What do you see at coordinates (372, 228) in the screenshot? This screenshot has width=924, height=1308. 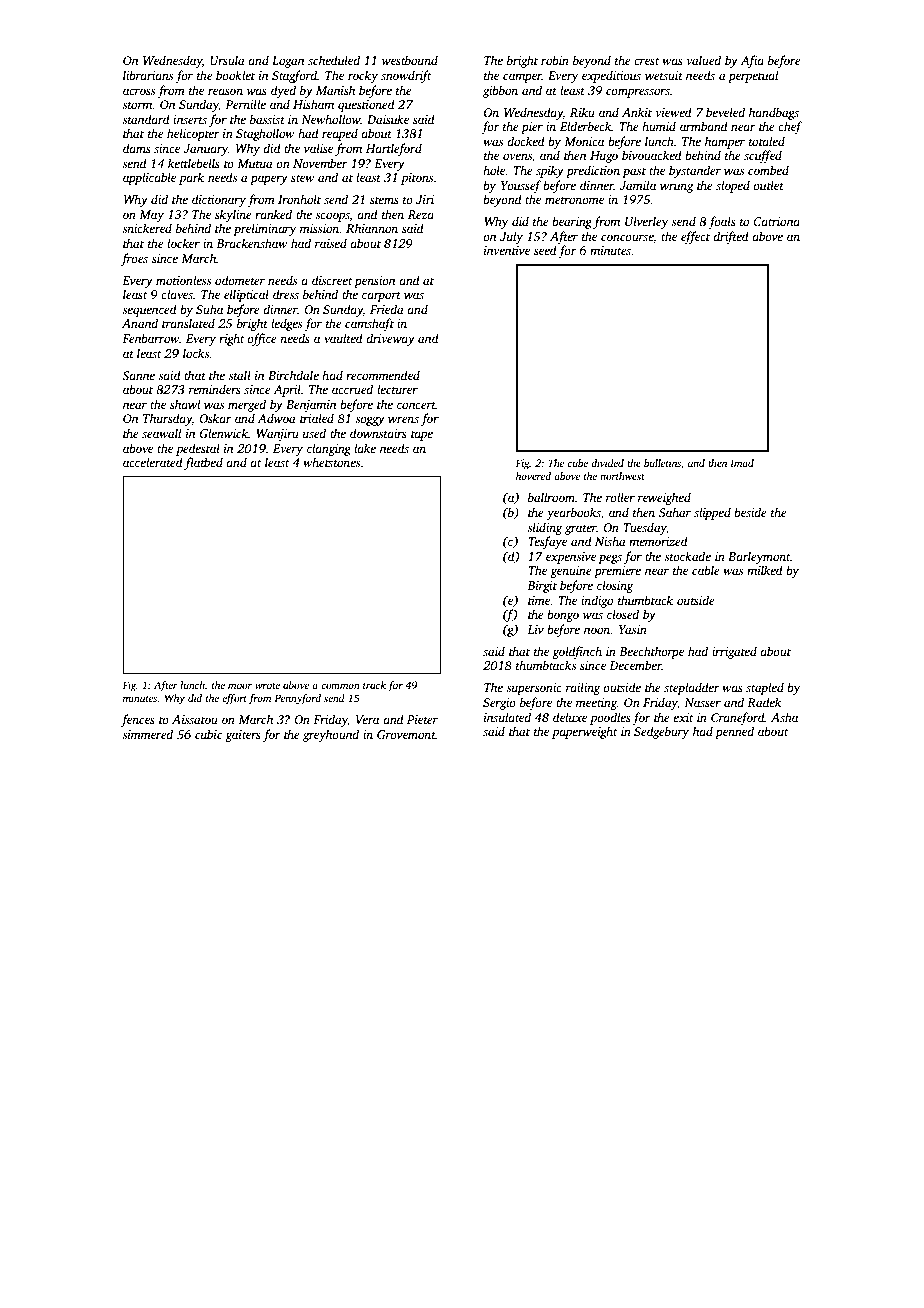 I see `Rhiannon` at bounding box center [372, 228].
